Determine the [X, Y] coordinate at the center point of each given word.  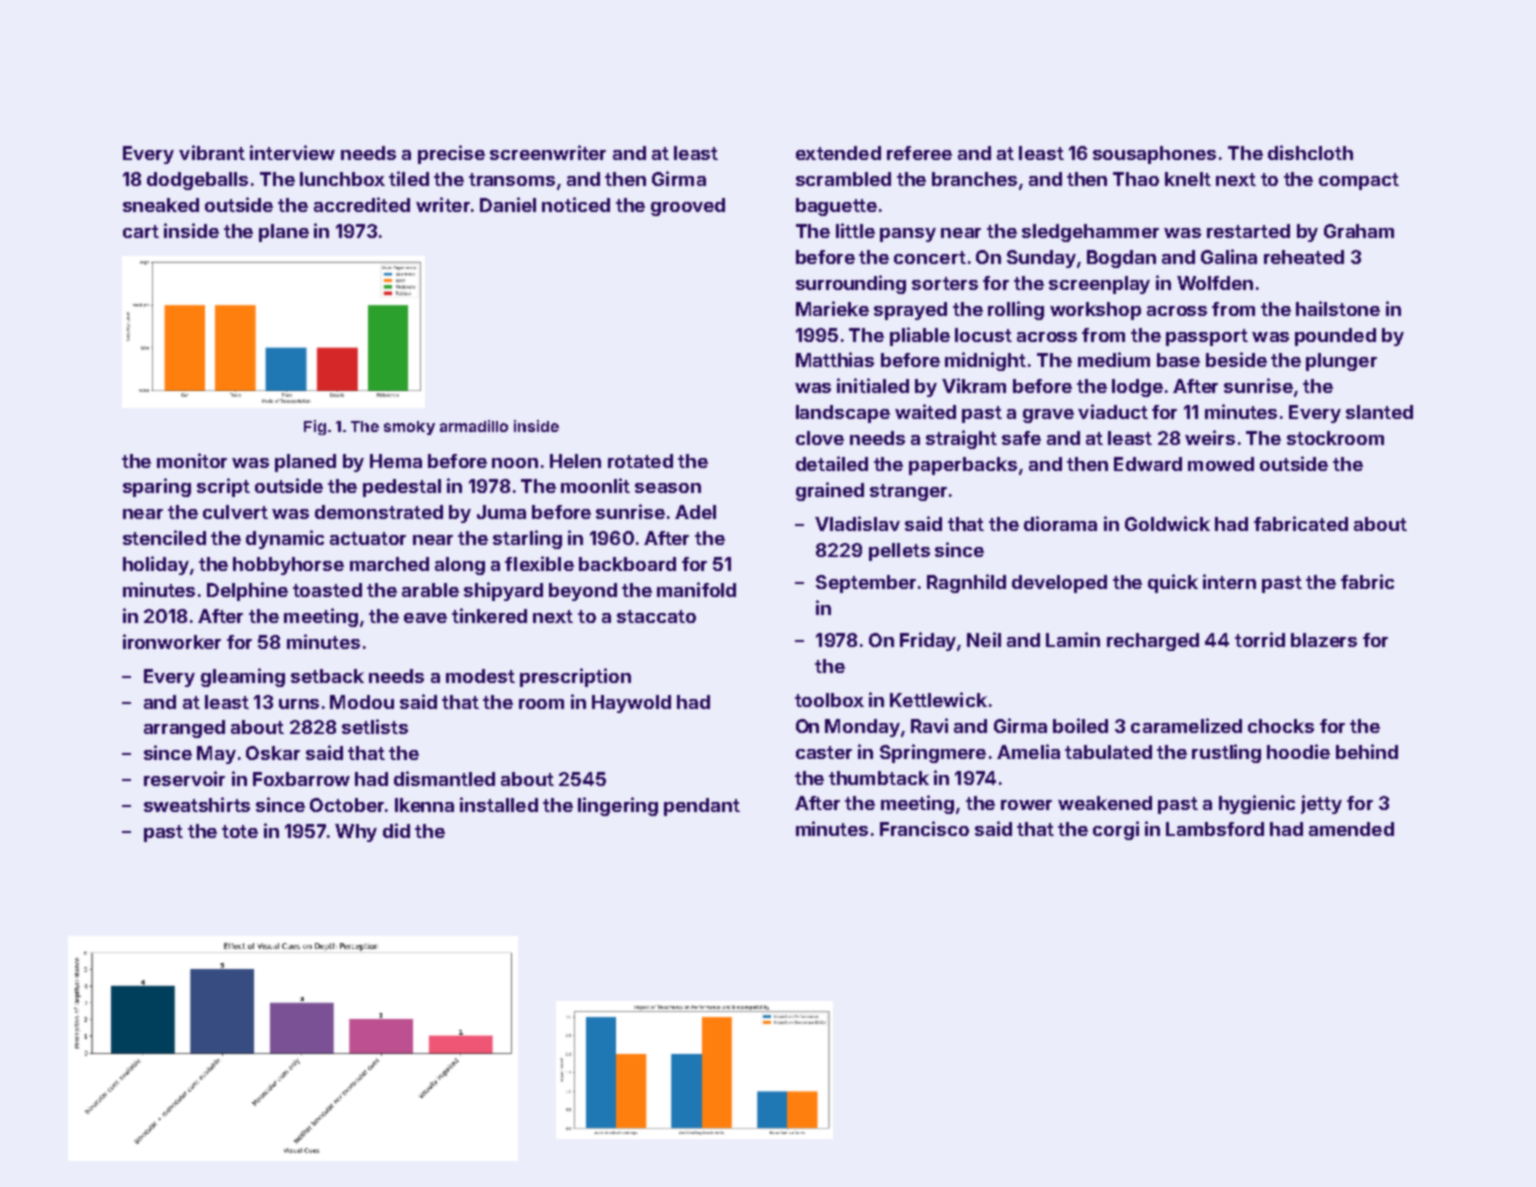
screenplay [1099, 285]
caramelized [1186, 725]
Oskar [273, 753]
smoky [409, 428]
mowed [1221, 464]
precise [451, 154]
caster [824, 752]
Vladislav [857, 523]
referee [919, 153]
